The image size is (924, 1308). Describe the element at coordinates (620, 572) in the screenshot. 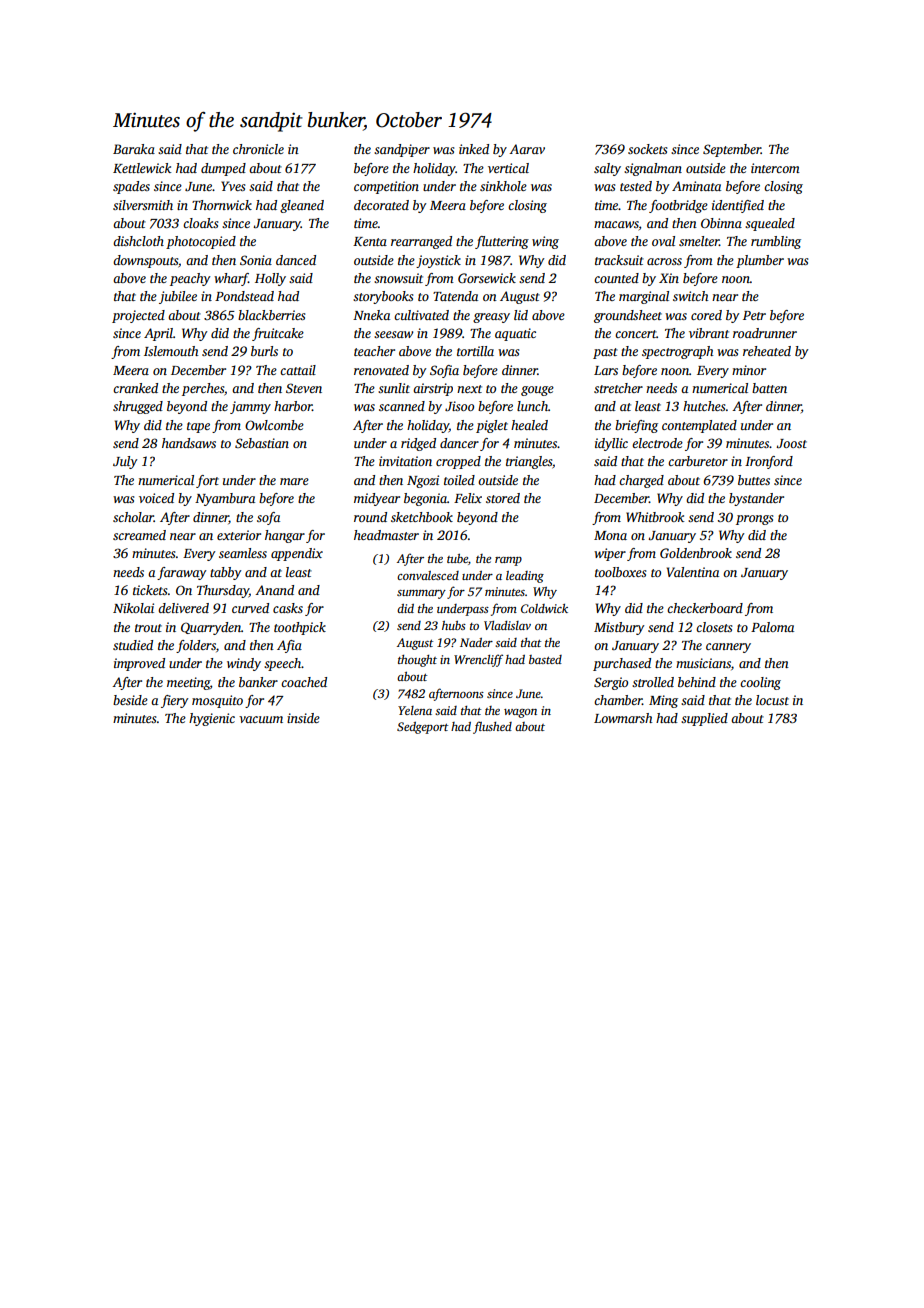

I see `toolboxes` at that location.
